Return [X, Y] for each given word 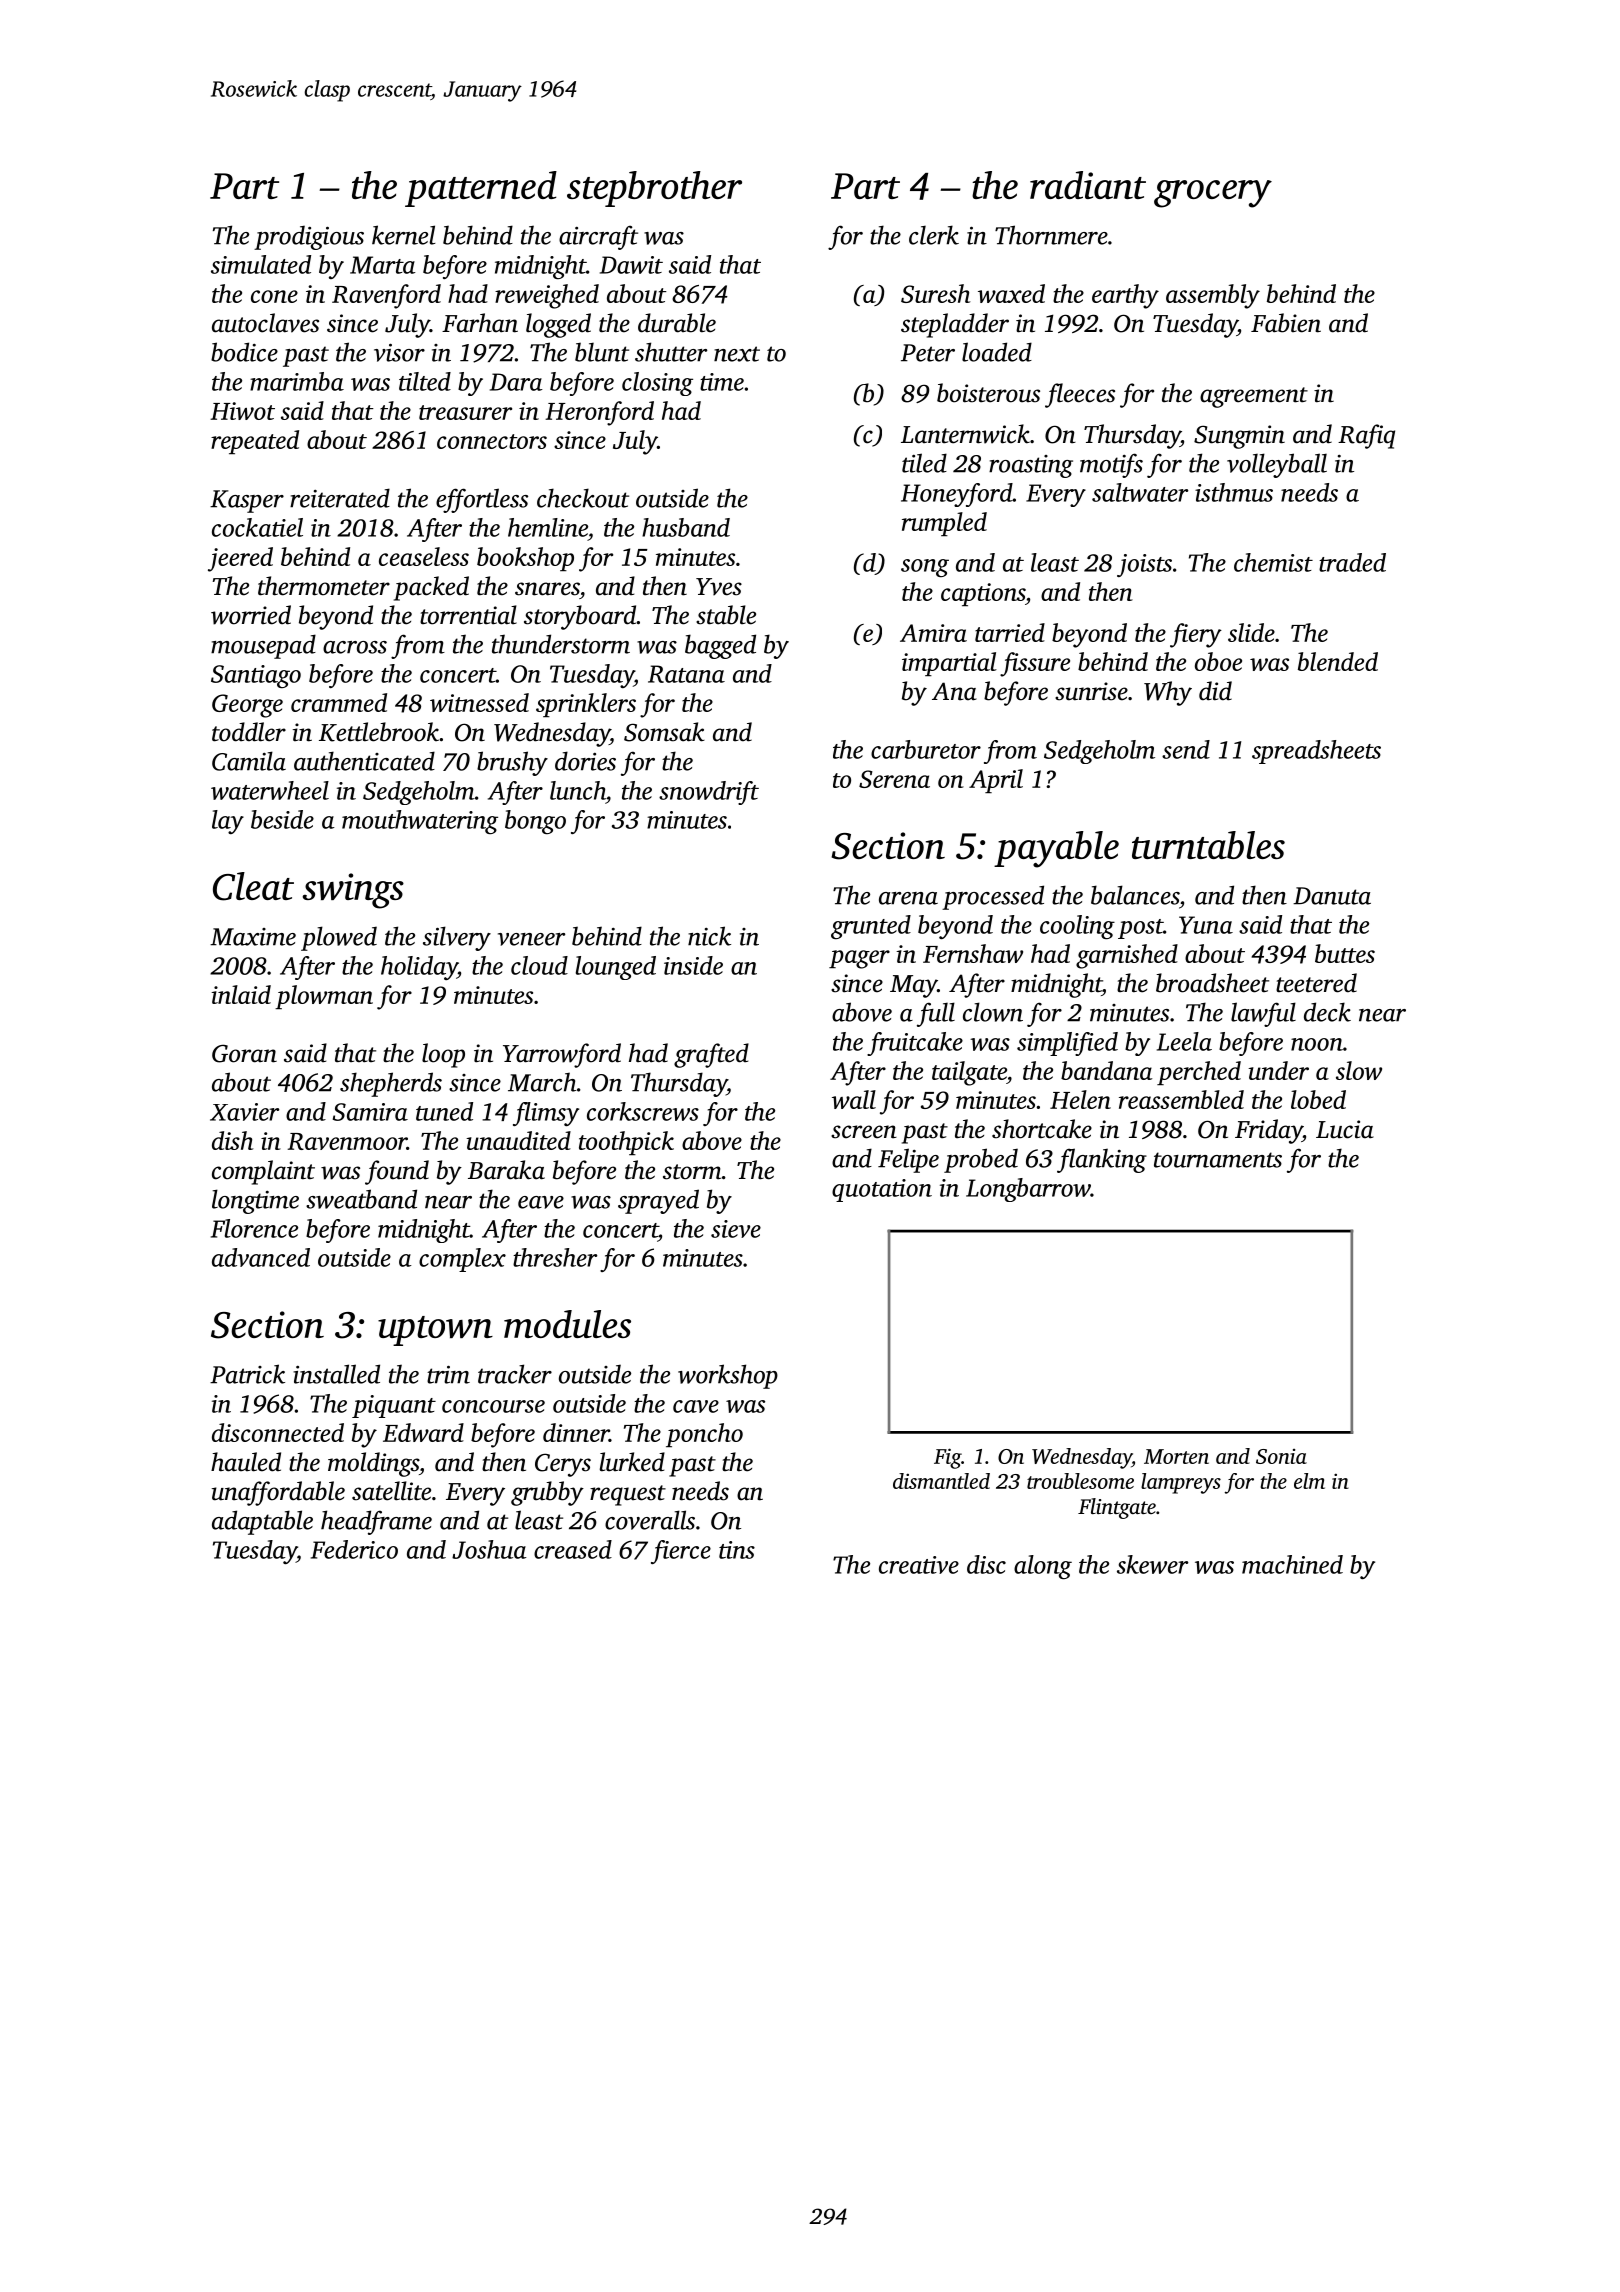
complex [462, 1260]
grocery [1213, 194]
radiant [1088, 185]
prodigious [309, 237]
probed [981, 1160]
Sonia [1281, 1456]
